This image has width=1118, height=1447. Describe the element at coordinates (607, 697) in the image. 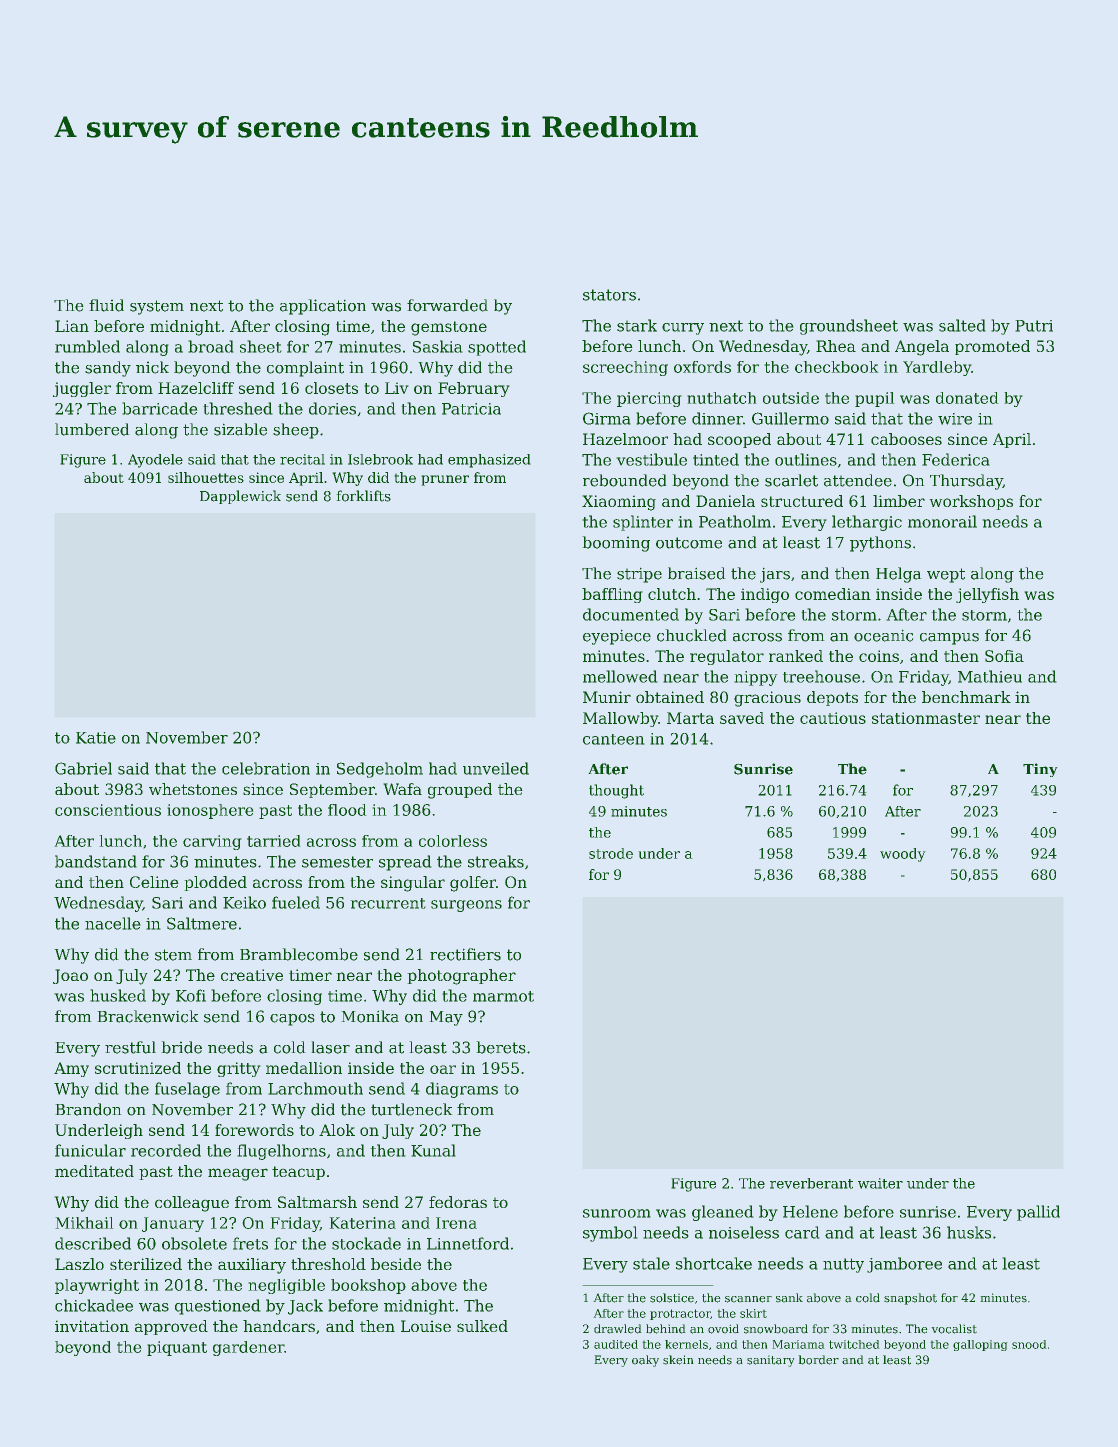

I see `Munir` at that location.
